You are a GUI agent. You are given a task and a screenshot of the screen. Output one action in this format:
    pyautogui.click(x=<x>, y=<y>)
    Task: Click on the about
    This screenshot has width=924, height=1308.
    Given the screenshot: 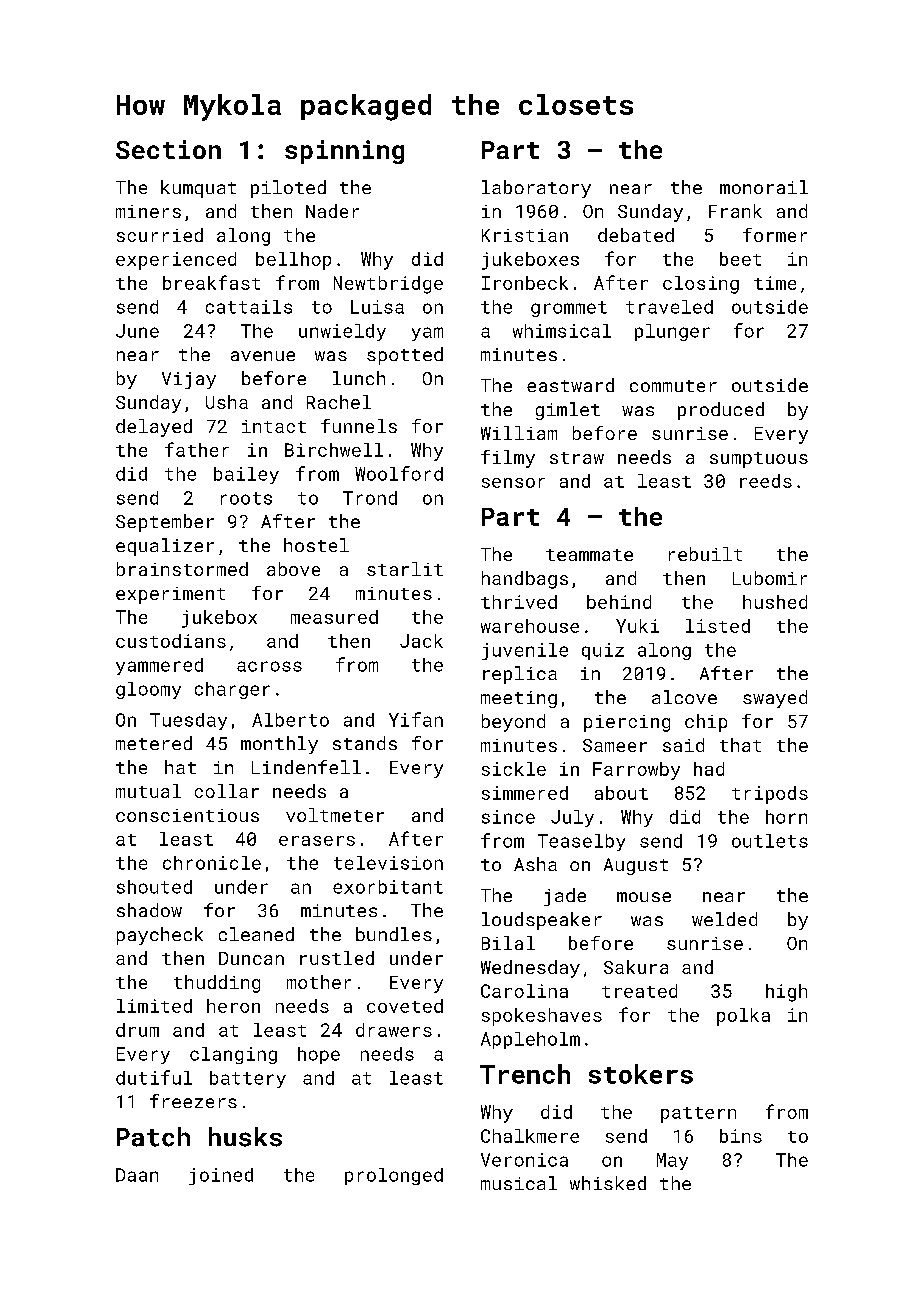 What is the action you would take?
    pyautogui.click(x=621, y=793)
